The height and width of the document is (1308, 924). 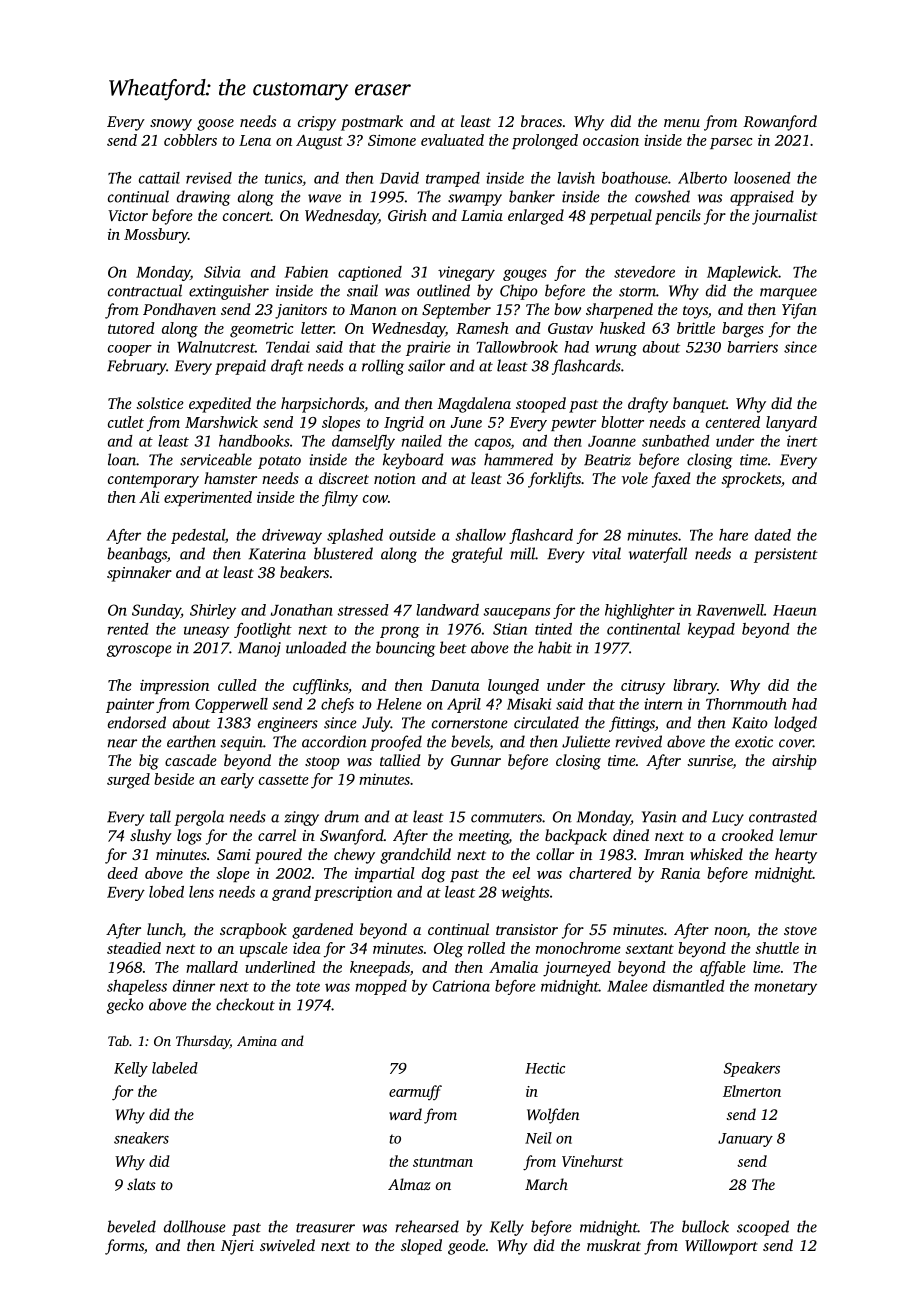 What do you see at coordinates (721, 1247) in the document?
I see `Willowport` at bounding box center [721, 1247].
